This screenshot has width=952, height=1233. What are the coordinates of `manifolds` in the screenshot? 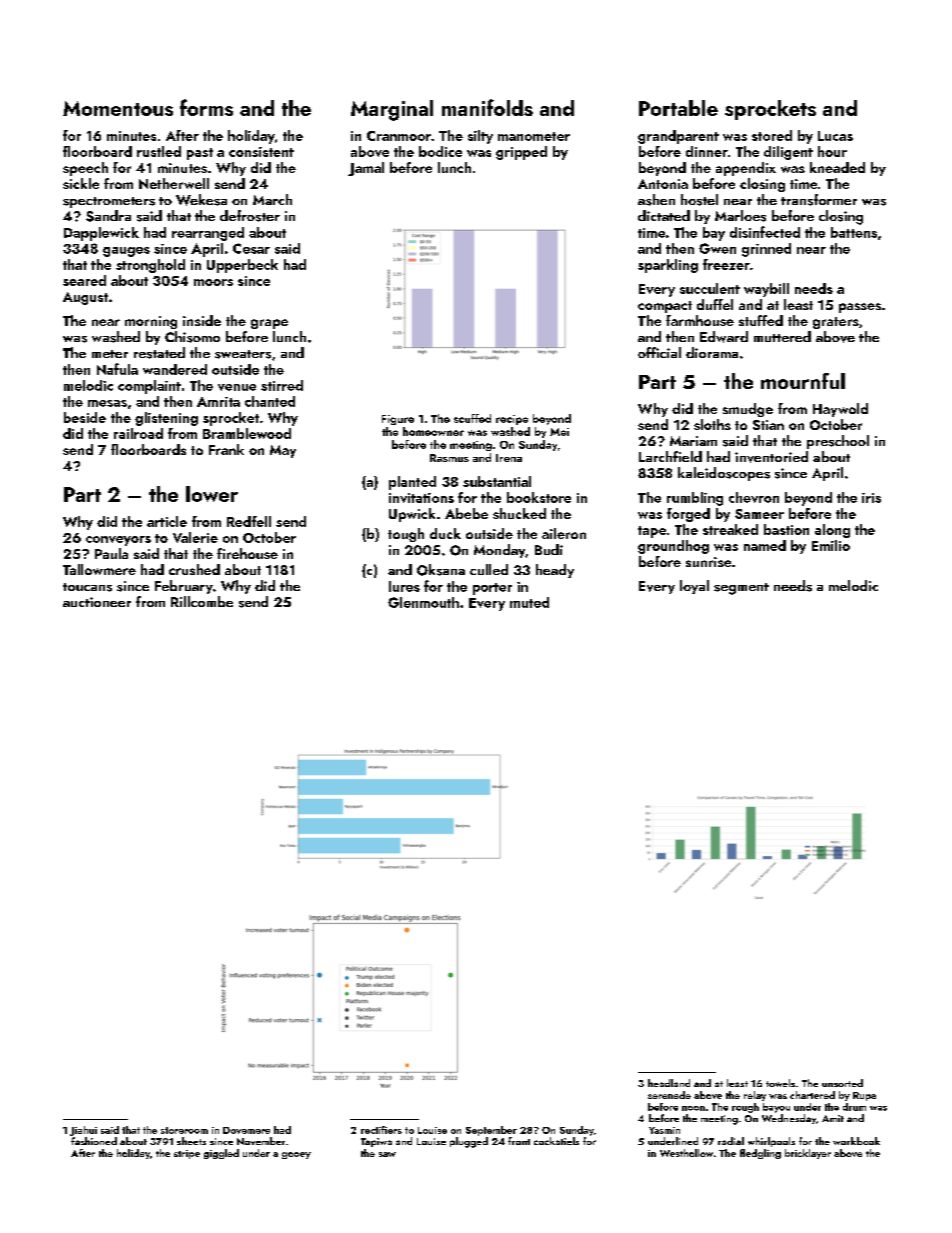 It's located at (487, 107).
